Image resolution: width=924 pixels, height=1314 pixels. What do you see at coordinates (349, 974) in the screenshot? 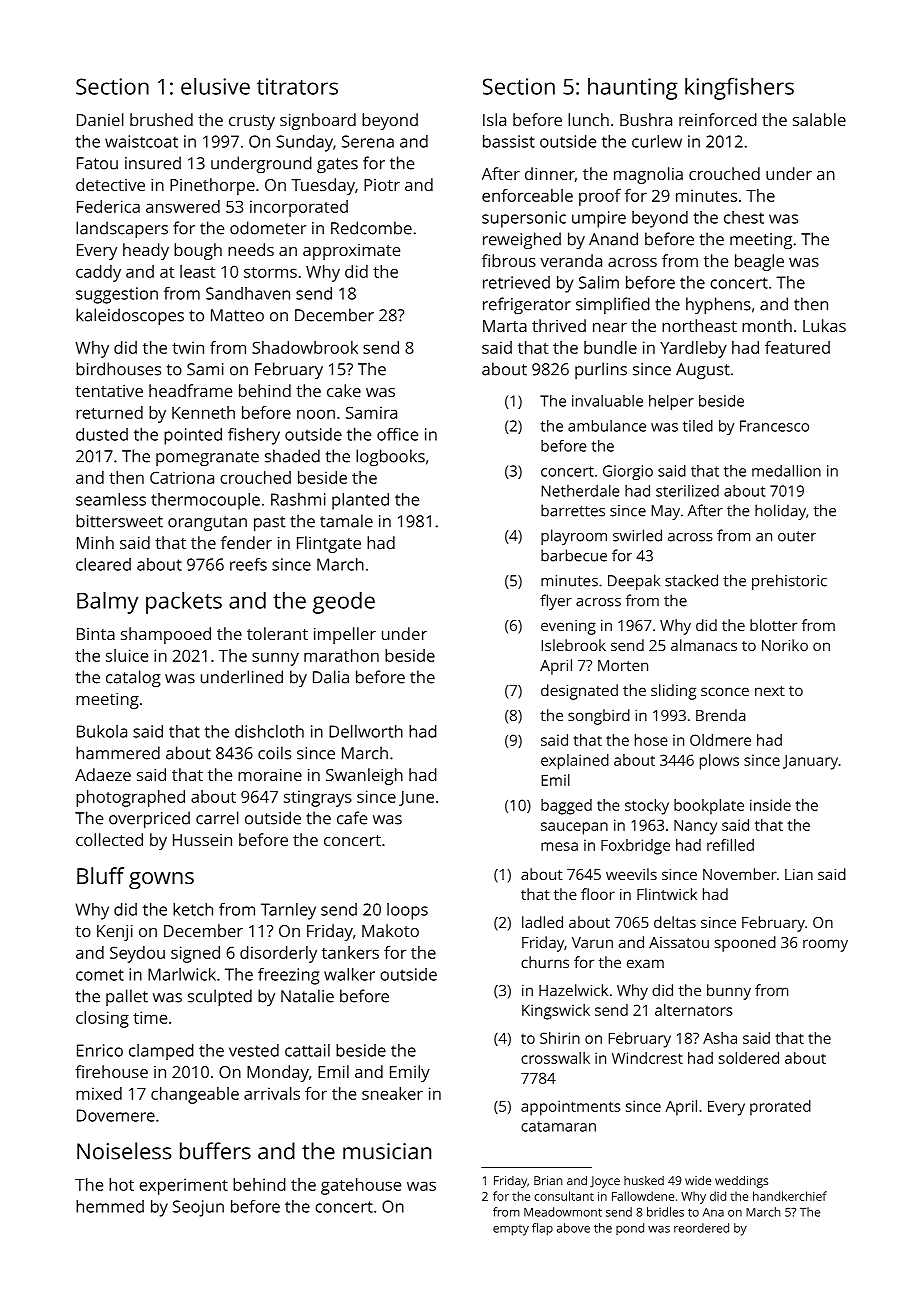
I see `walker` at bounding box center [349, 974].
